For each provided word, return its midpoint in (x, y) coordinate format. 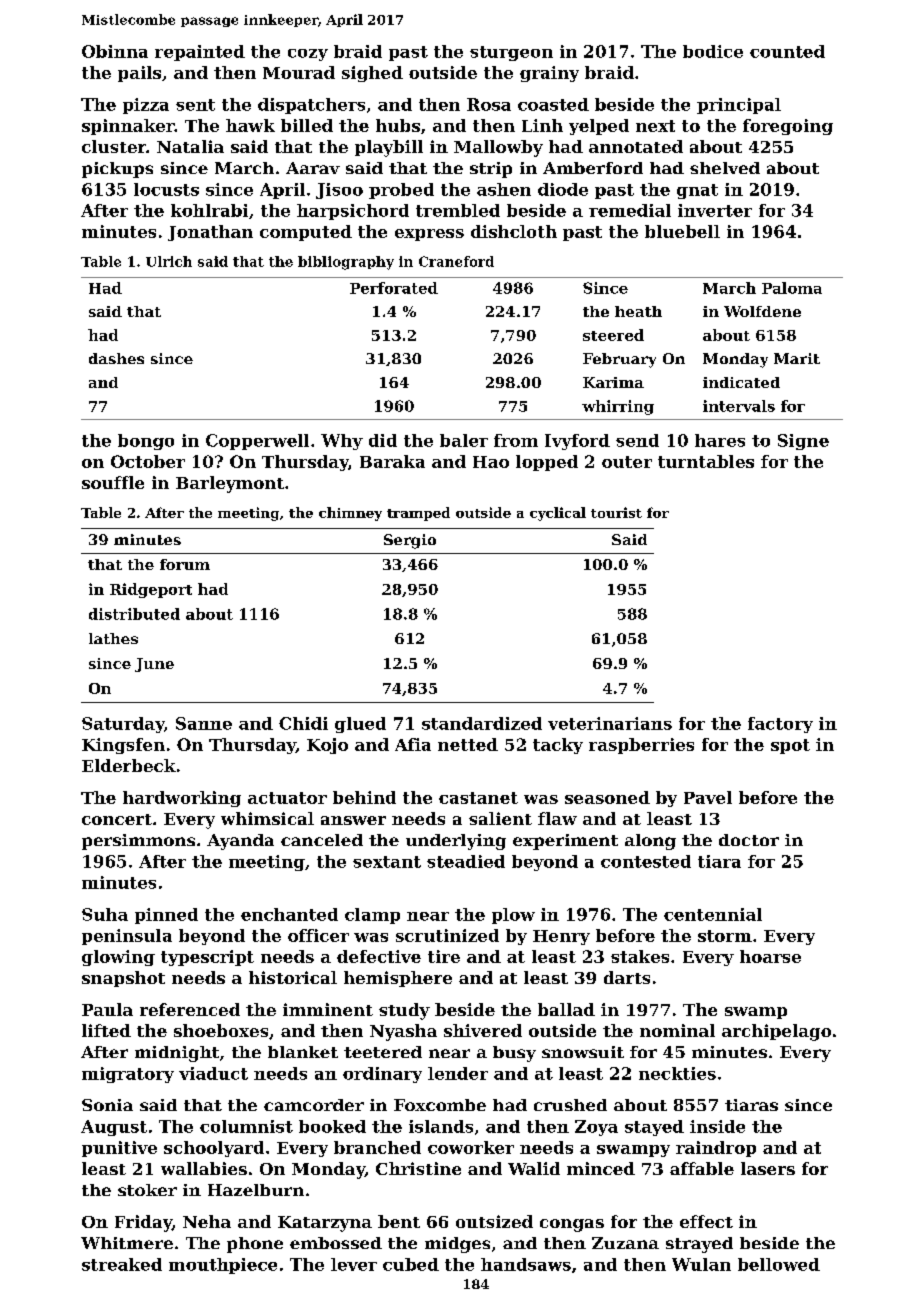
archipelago (776, 1032)
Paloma (792, 288)
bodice (713, 51)
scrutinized (447, 935)
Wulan (701, 1264)
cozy (308, 55)
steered (613, 335)
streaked (122, 1264)
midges (457, 1245)
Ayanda (240, 842)
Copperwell (257, 442)
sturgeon (511, 53)
